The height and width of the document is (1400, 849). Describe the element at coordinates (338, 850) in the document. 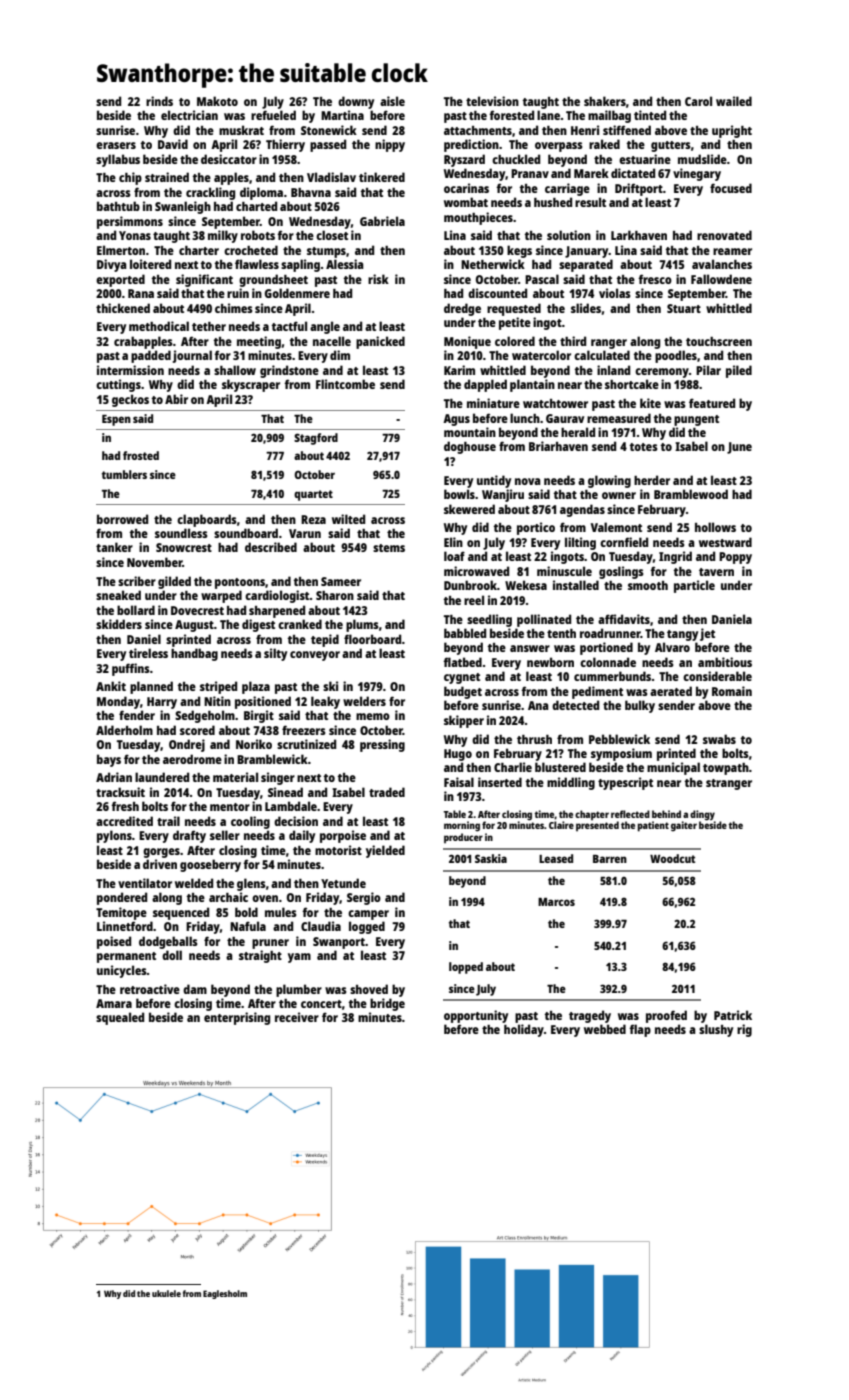

I see `motorist` at that location.
